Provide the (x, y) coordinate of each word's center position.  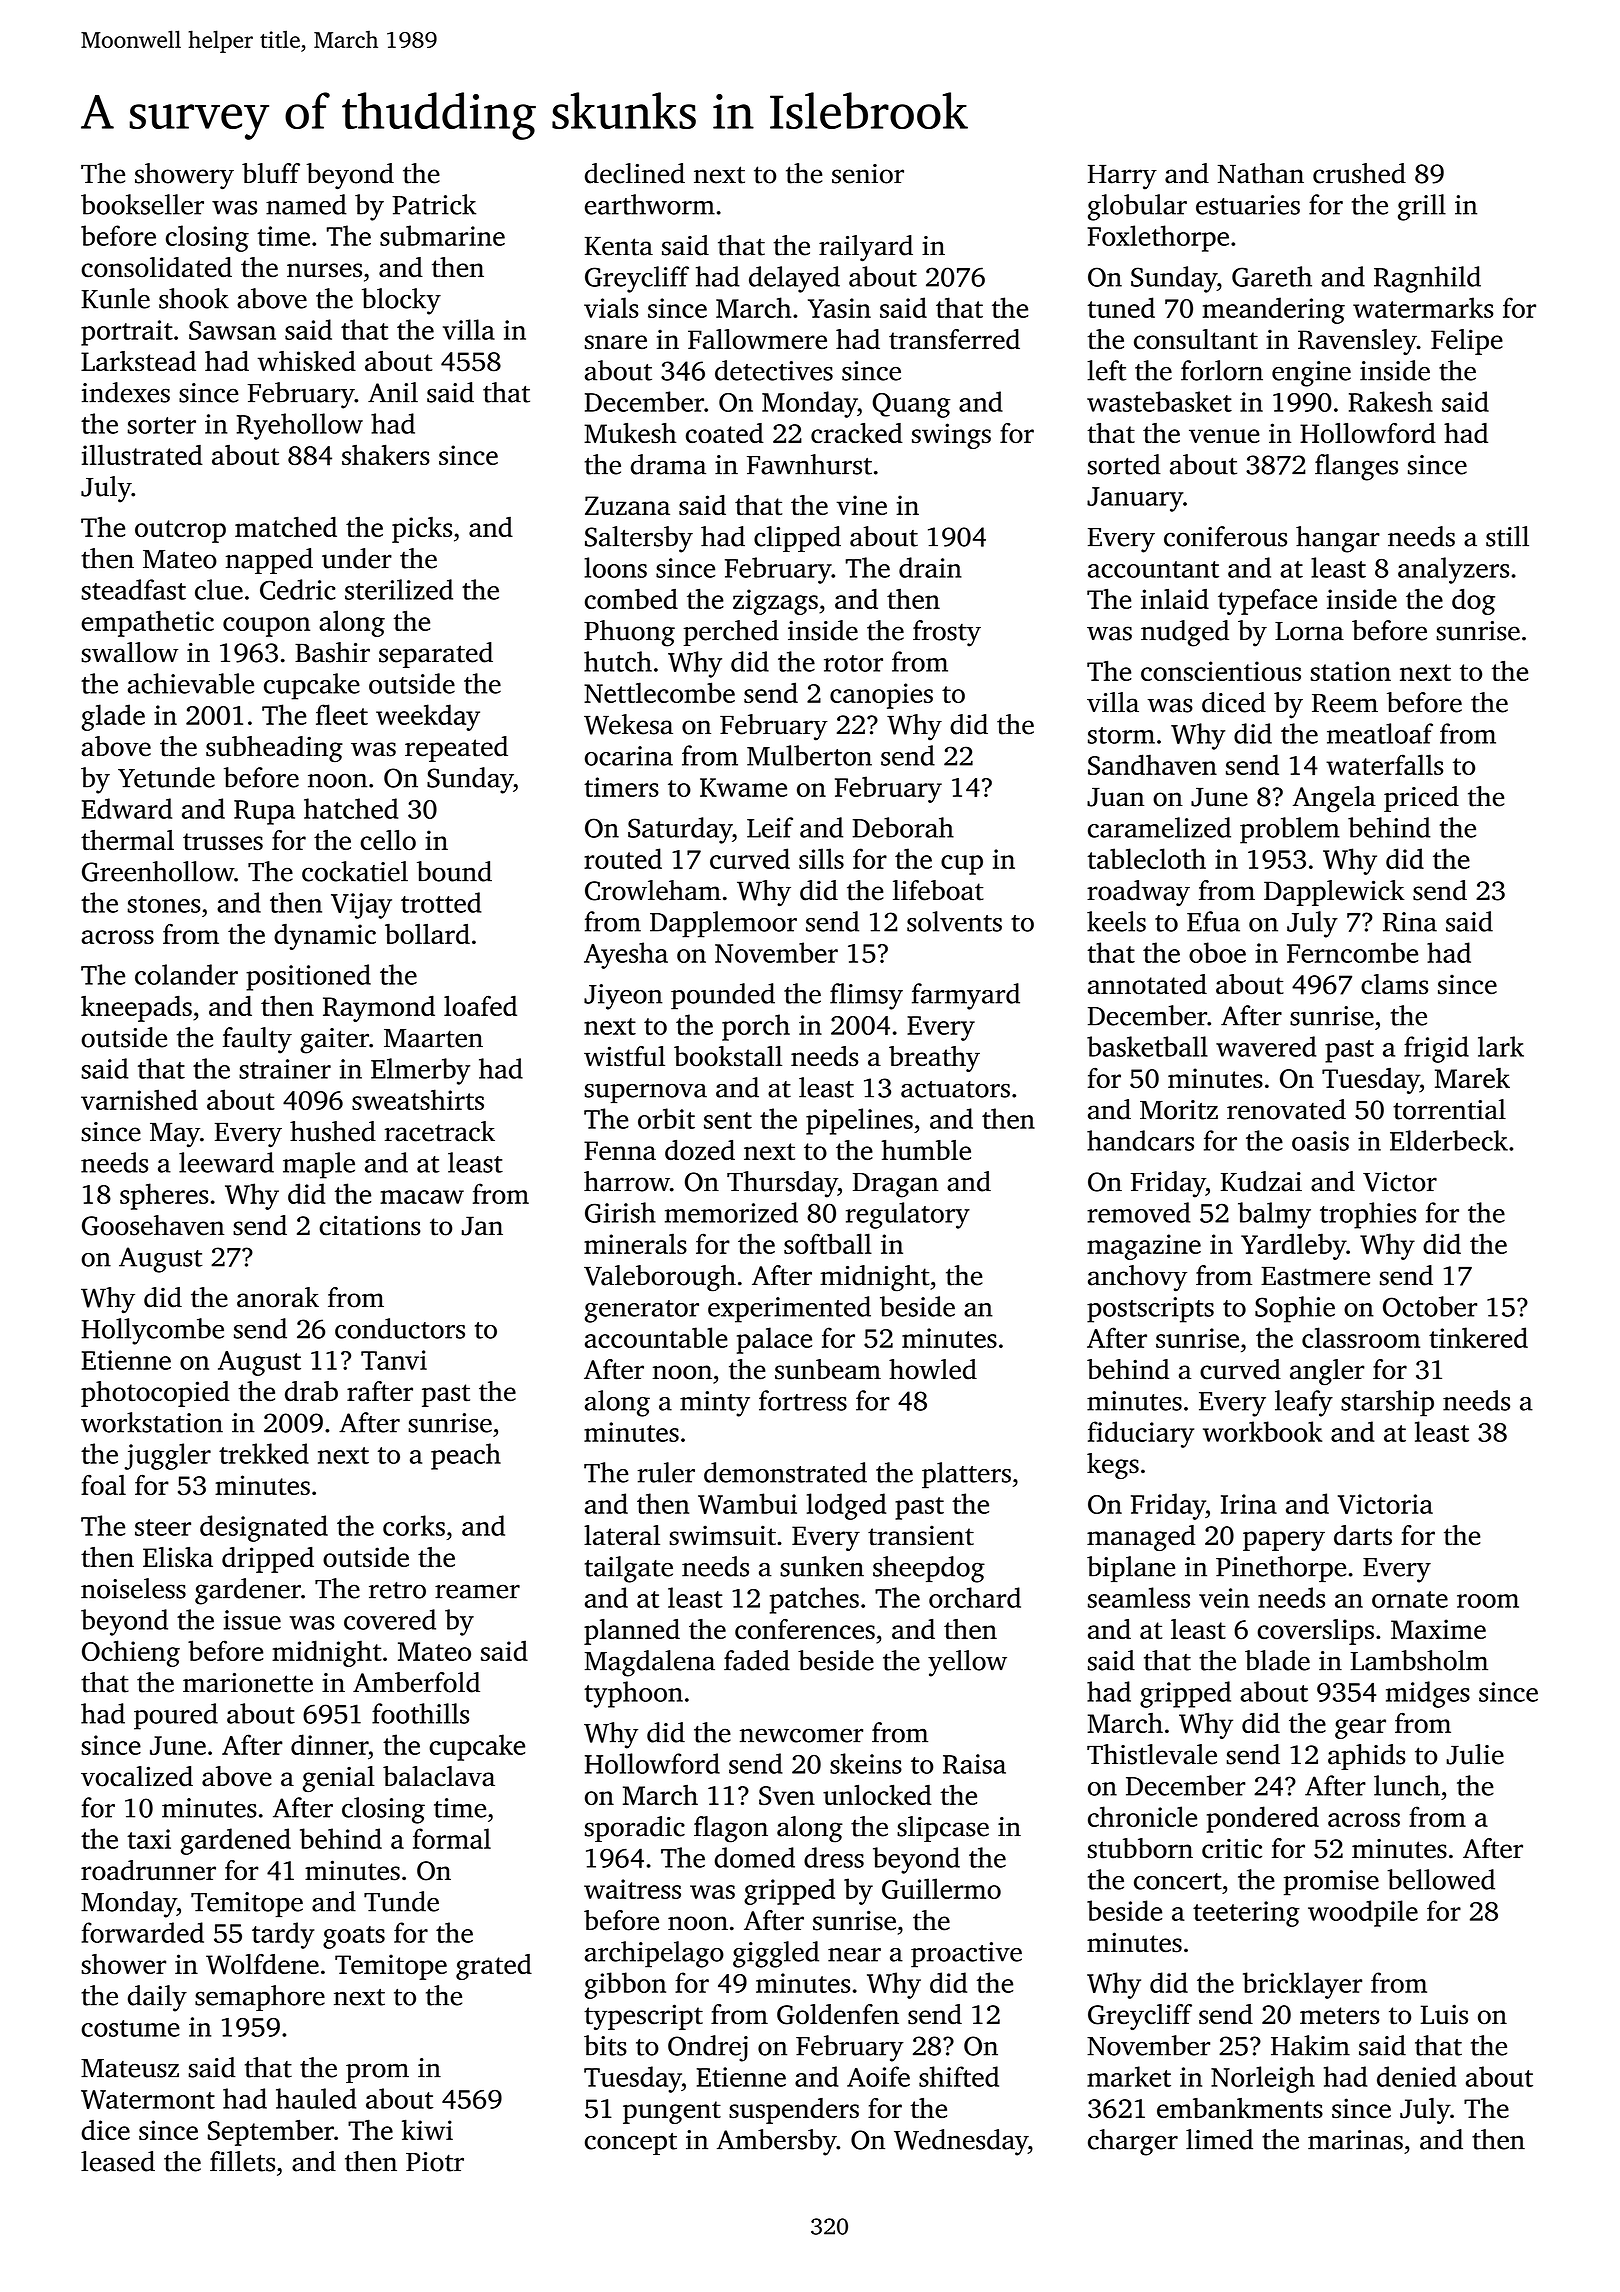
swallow (129, 652)
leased (118, 2161)
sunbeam (828, 1369)
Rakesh (1391, 401)
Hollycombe (152, 1331)
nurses (324, 270)
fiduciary (1141, 1434)
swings (951, 436)
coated (725, 433)
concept (631, 2144)
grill (1422, 207)
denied (1416, 2076)
